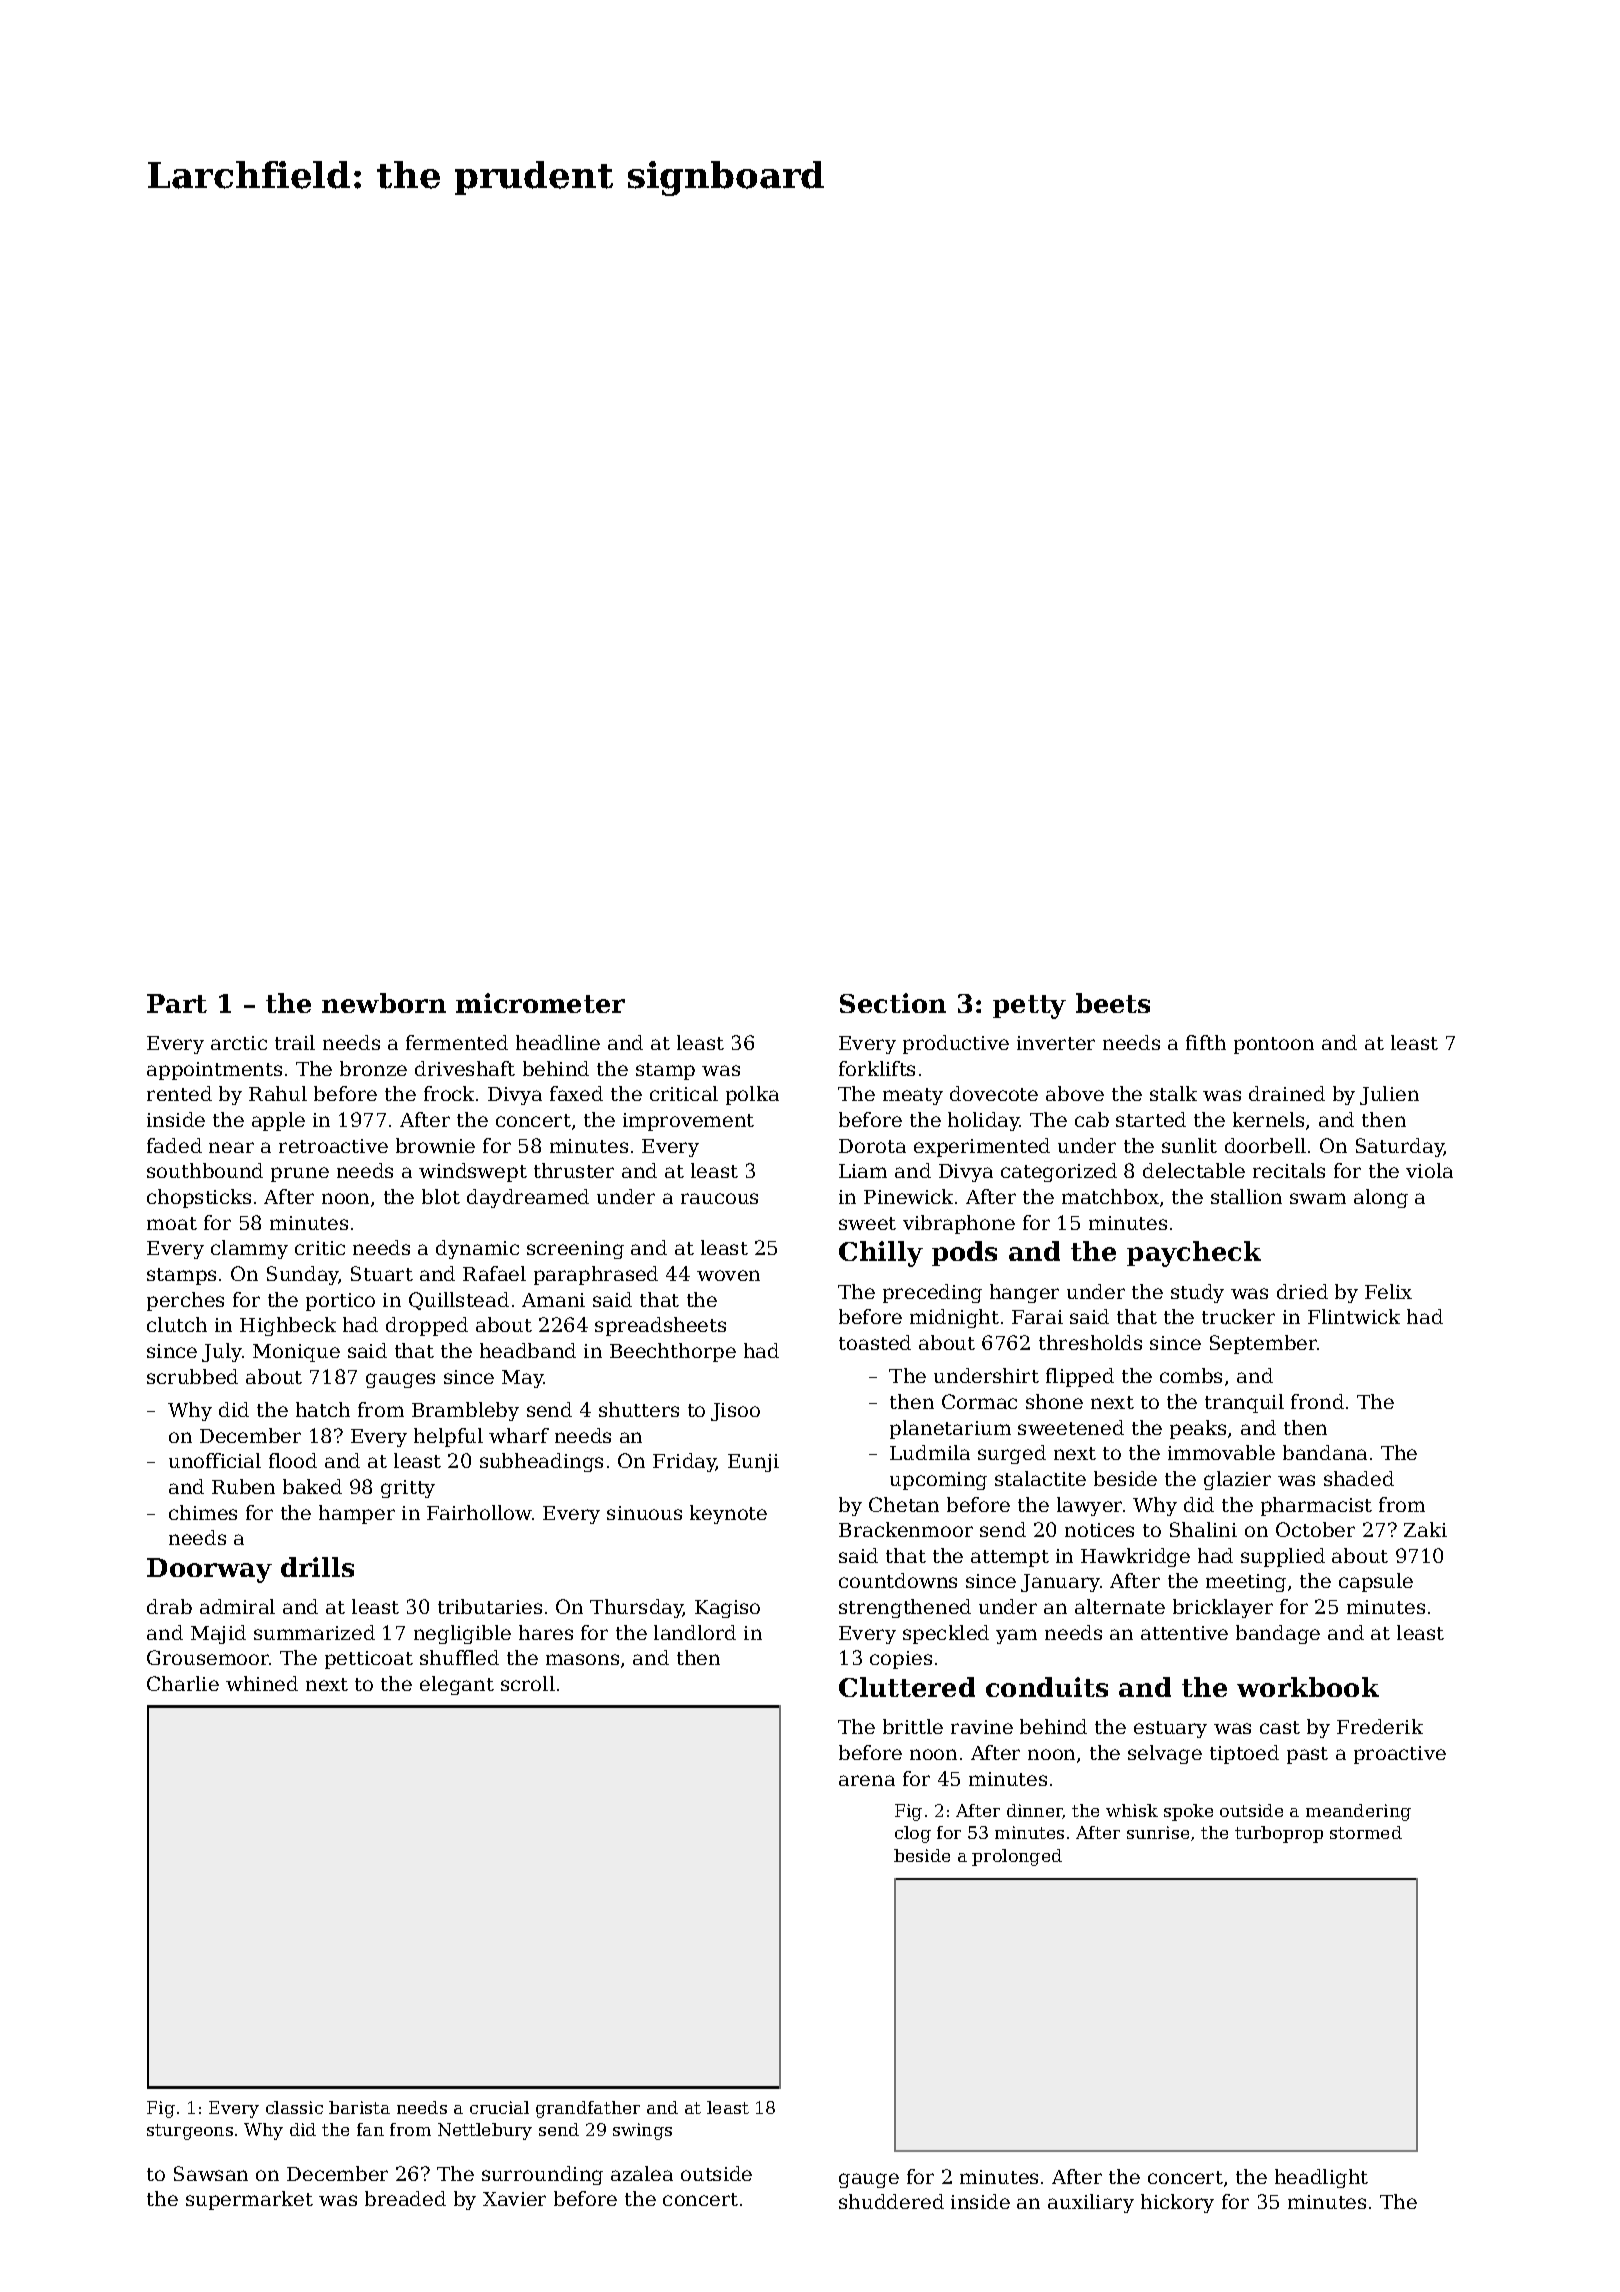 The image size is (1620, 2292). What do you see at coordinates (203, 1512) in the screenshot?
I see `chimes` at bounding box center [203, 1512].
